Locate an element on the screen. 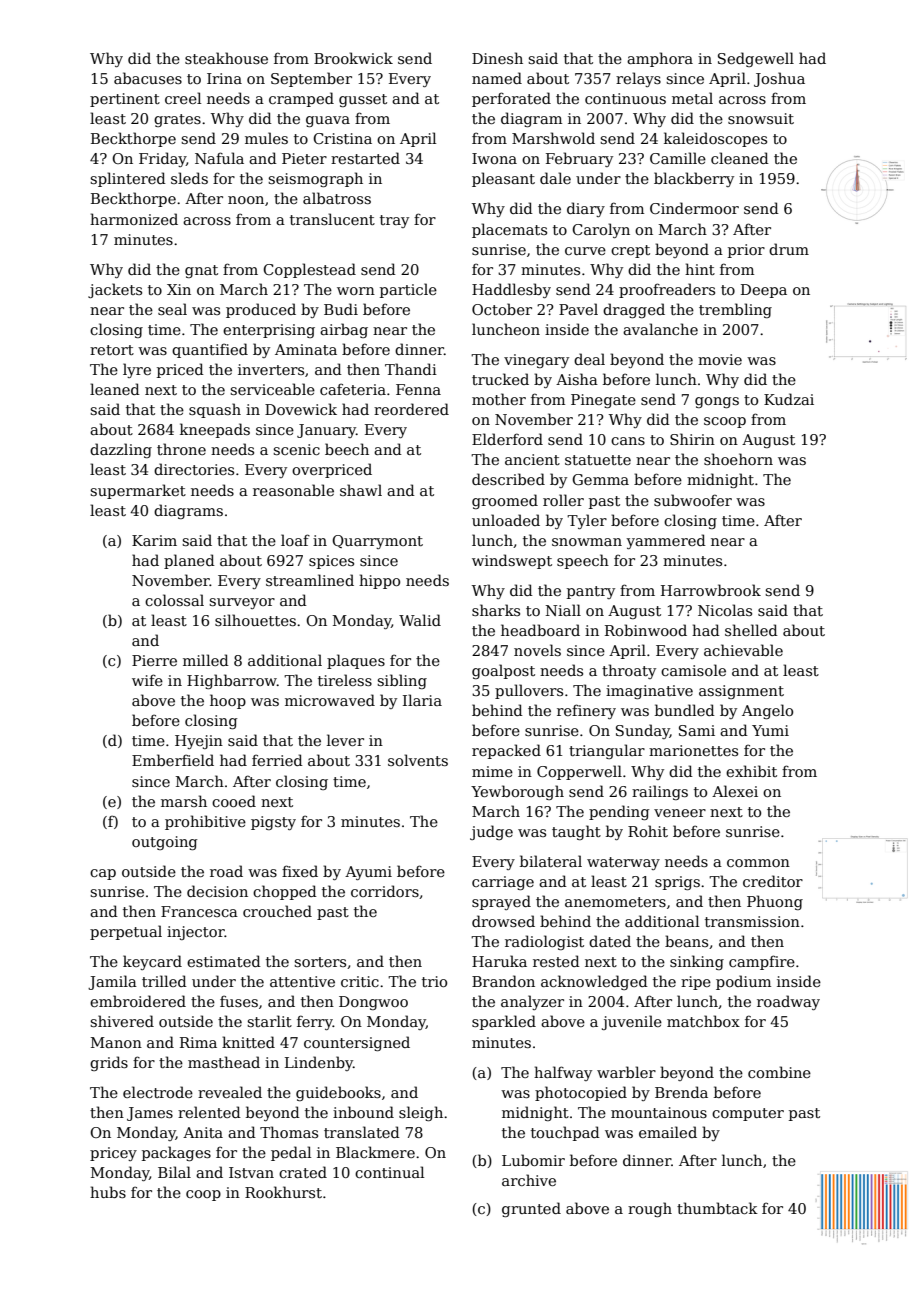  ferried is located at coordinates (277, 760).
